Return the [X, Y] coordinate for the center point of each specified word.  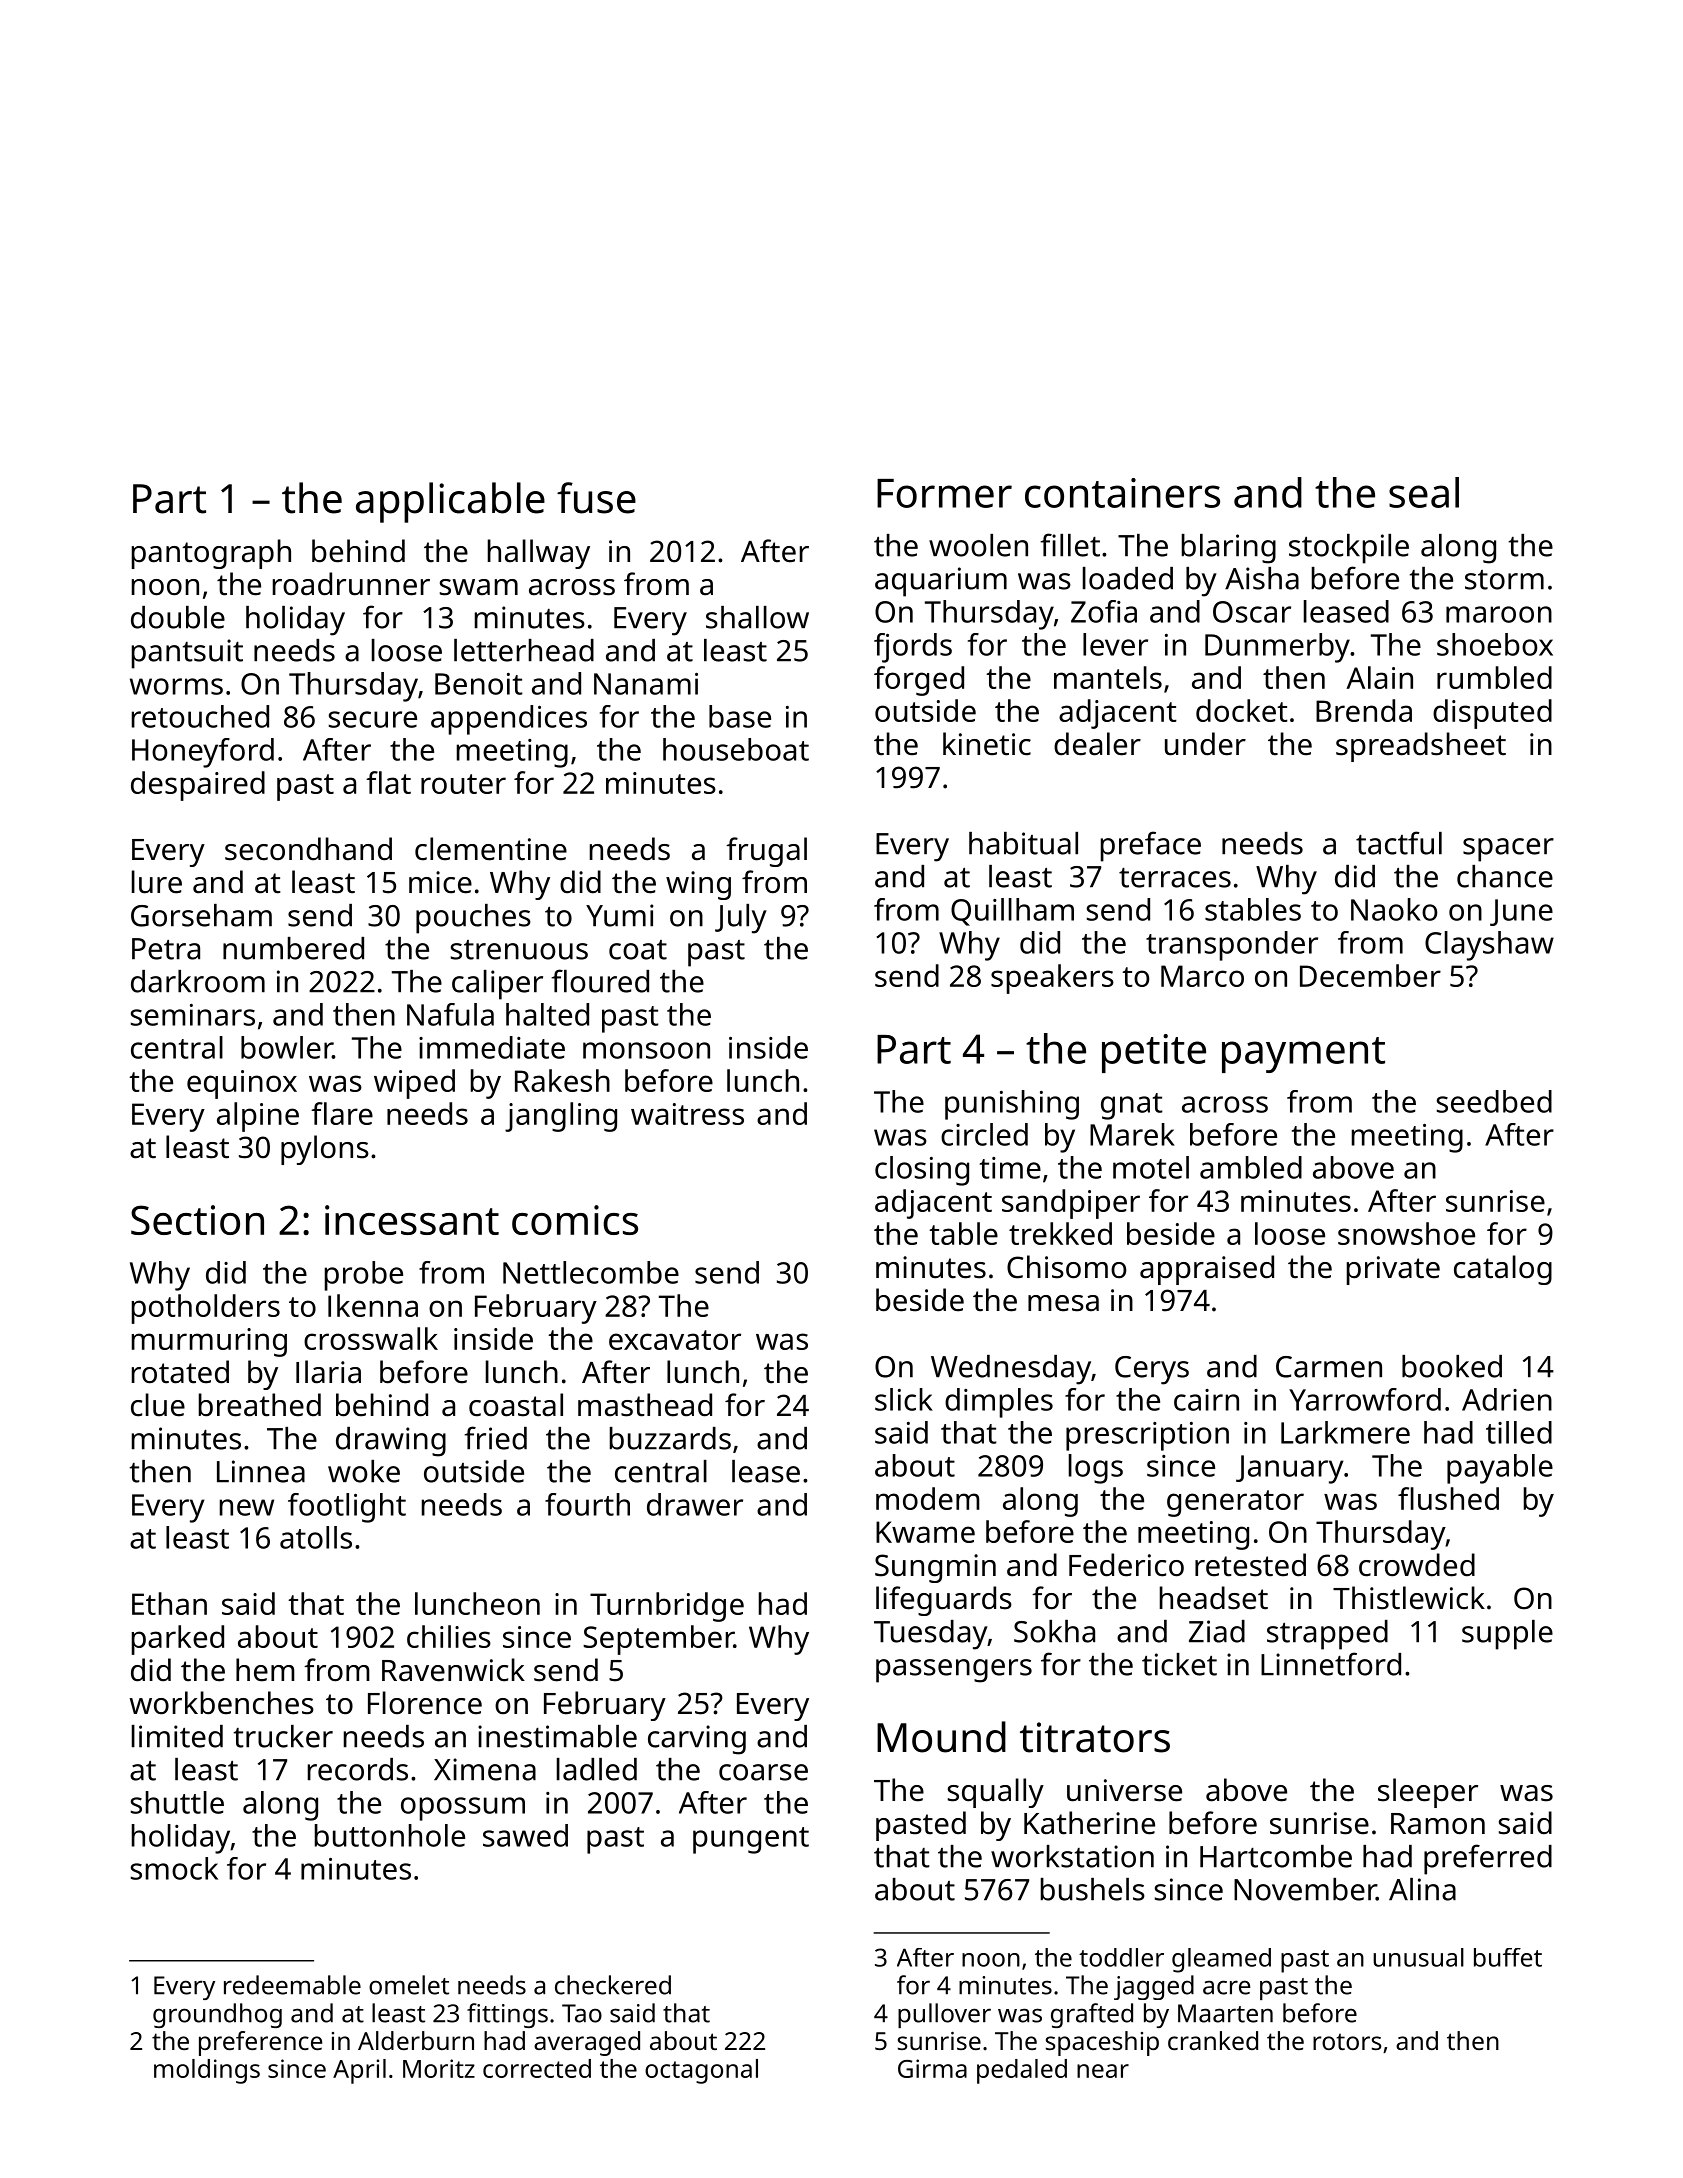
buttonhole [390, 1835]
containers [1122, 493]
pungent [751, 1840]
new [247, 1507]
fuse [596, 498]
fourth [587, 1504]
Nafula [450, 1014]
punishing [1012, 1105]
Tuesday [931, 1635]
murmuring [209, 1342]
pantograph [211, 554]
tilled [1519, 1432]
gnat [1132, 1106]
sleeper [1428, 1793]
